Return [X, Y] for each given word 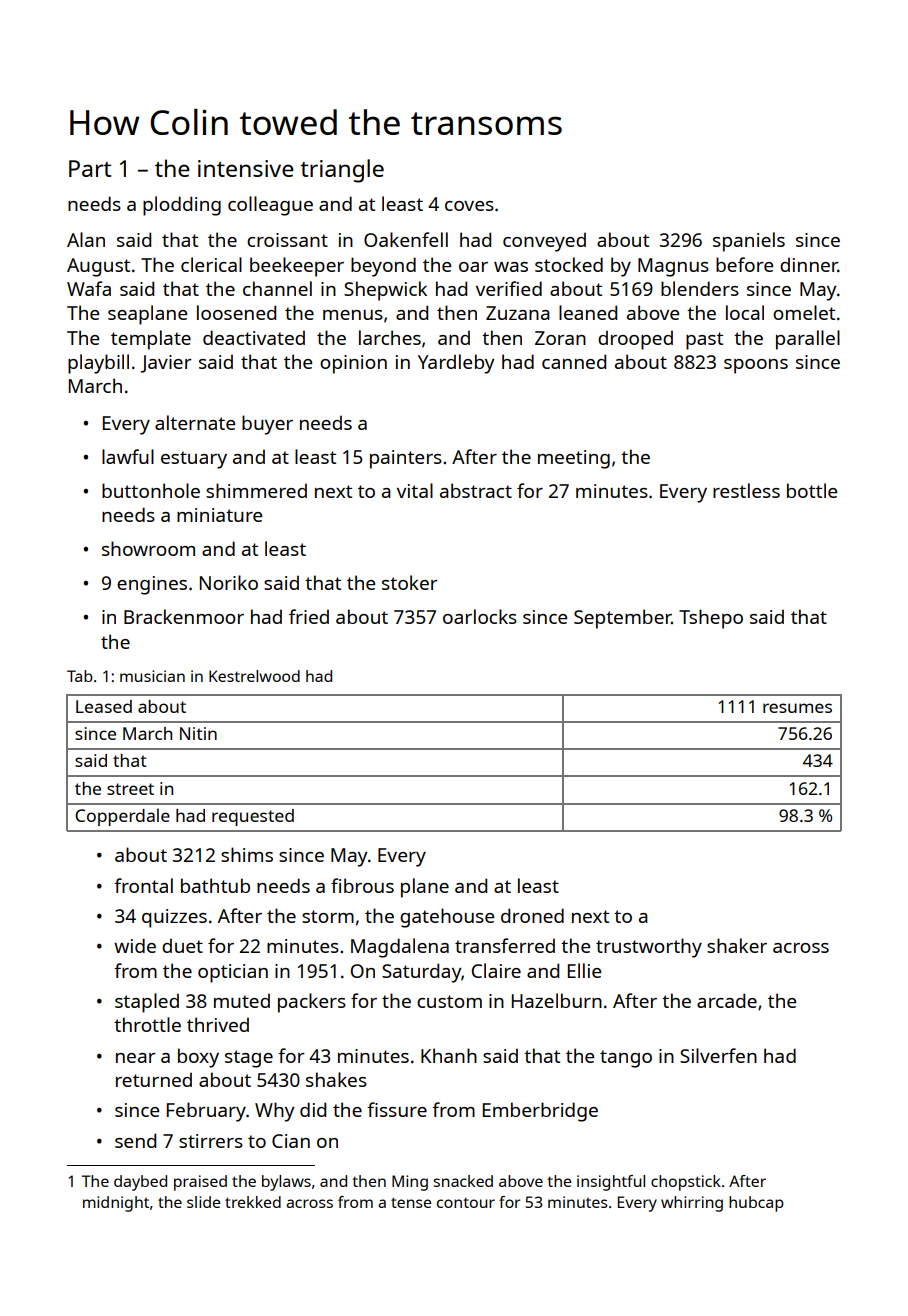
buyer [267, 425]
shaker [737, 945]
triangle [342, 171]
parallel [808, 340]
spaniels [749, 242]
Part [90, 168]
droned [532, 915]
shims [247, 854]
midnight [116, 1204]
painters [406, 459]
